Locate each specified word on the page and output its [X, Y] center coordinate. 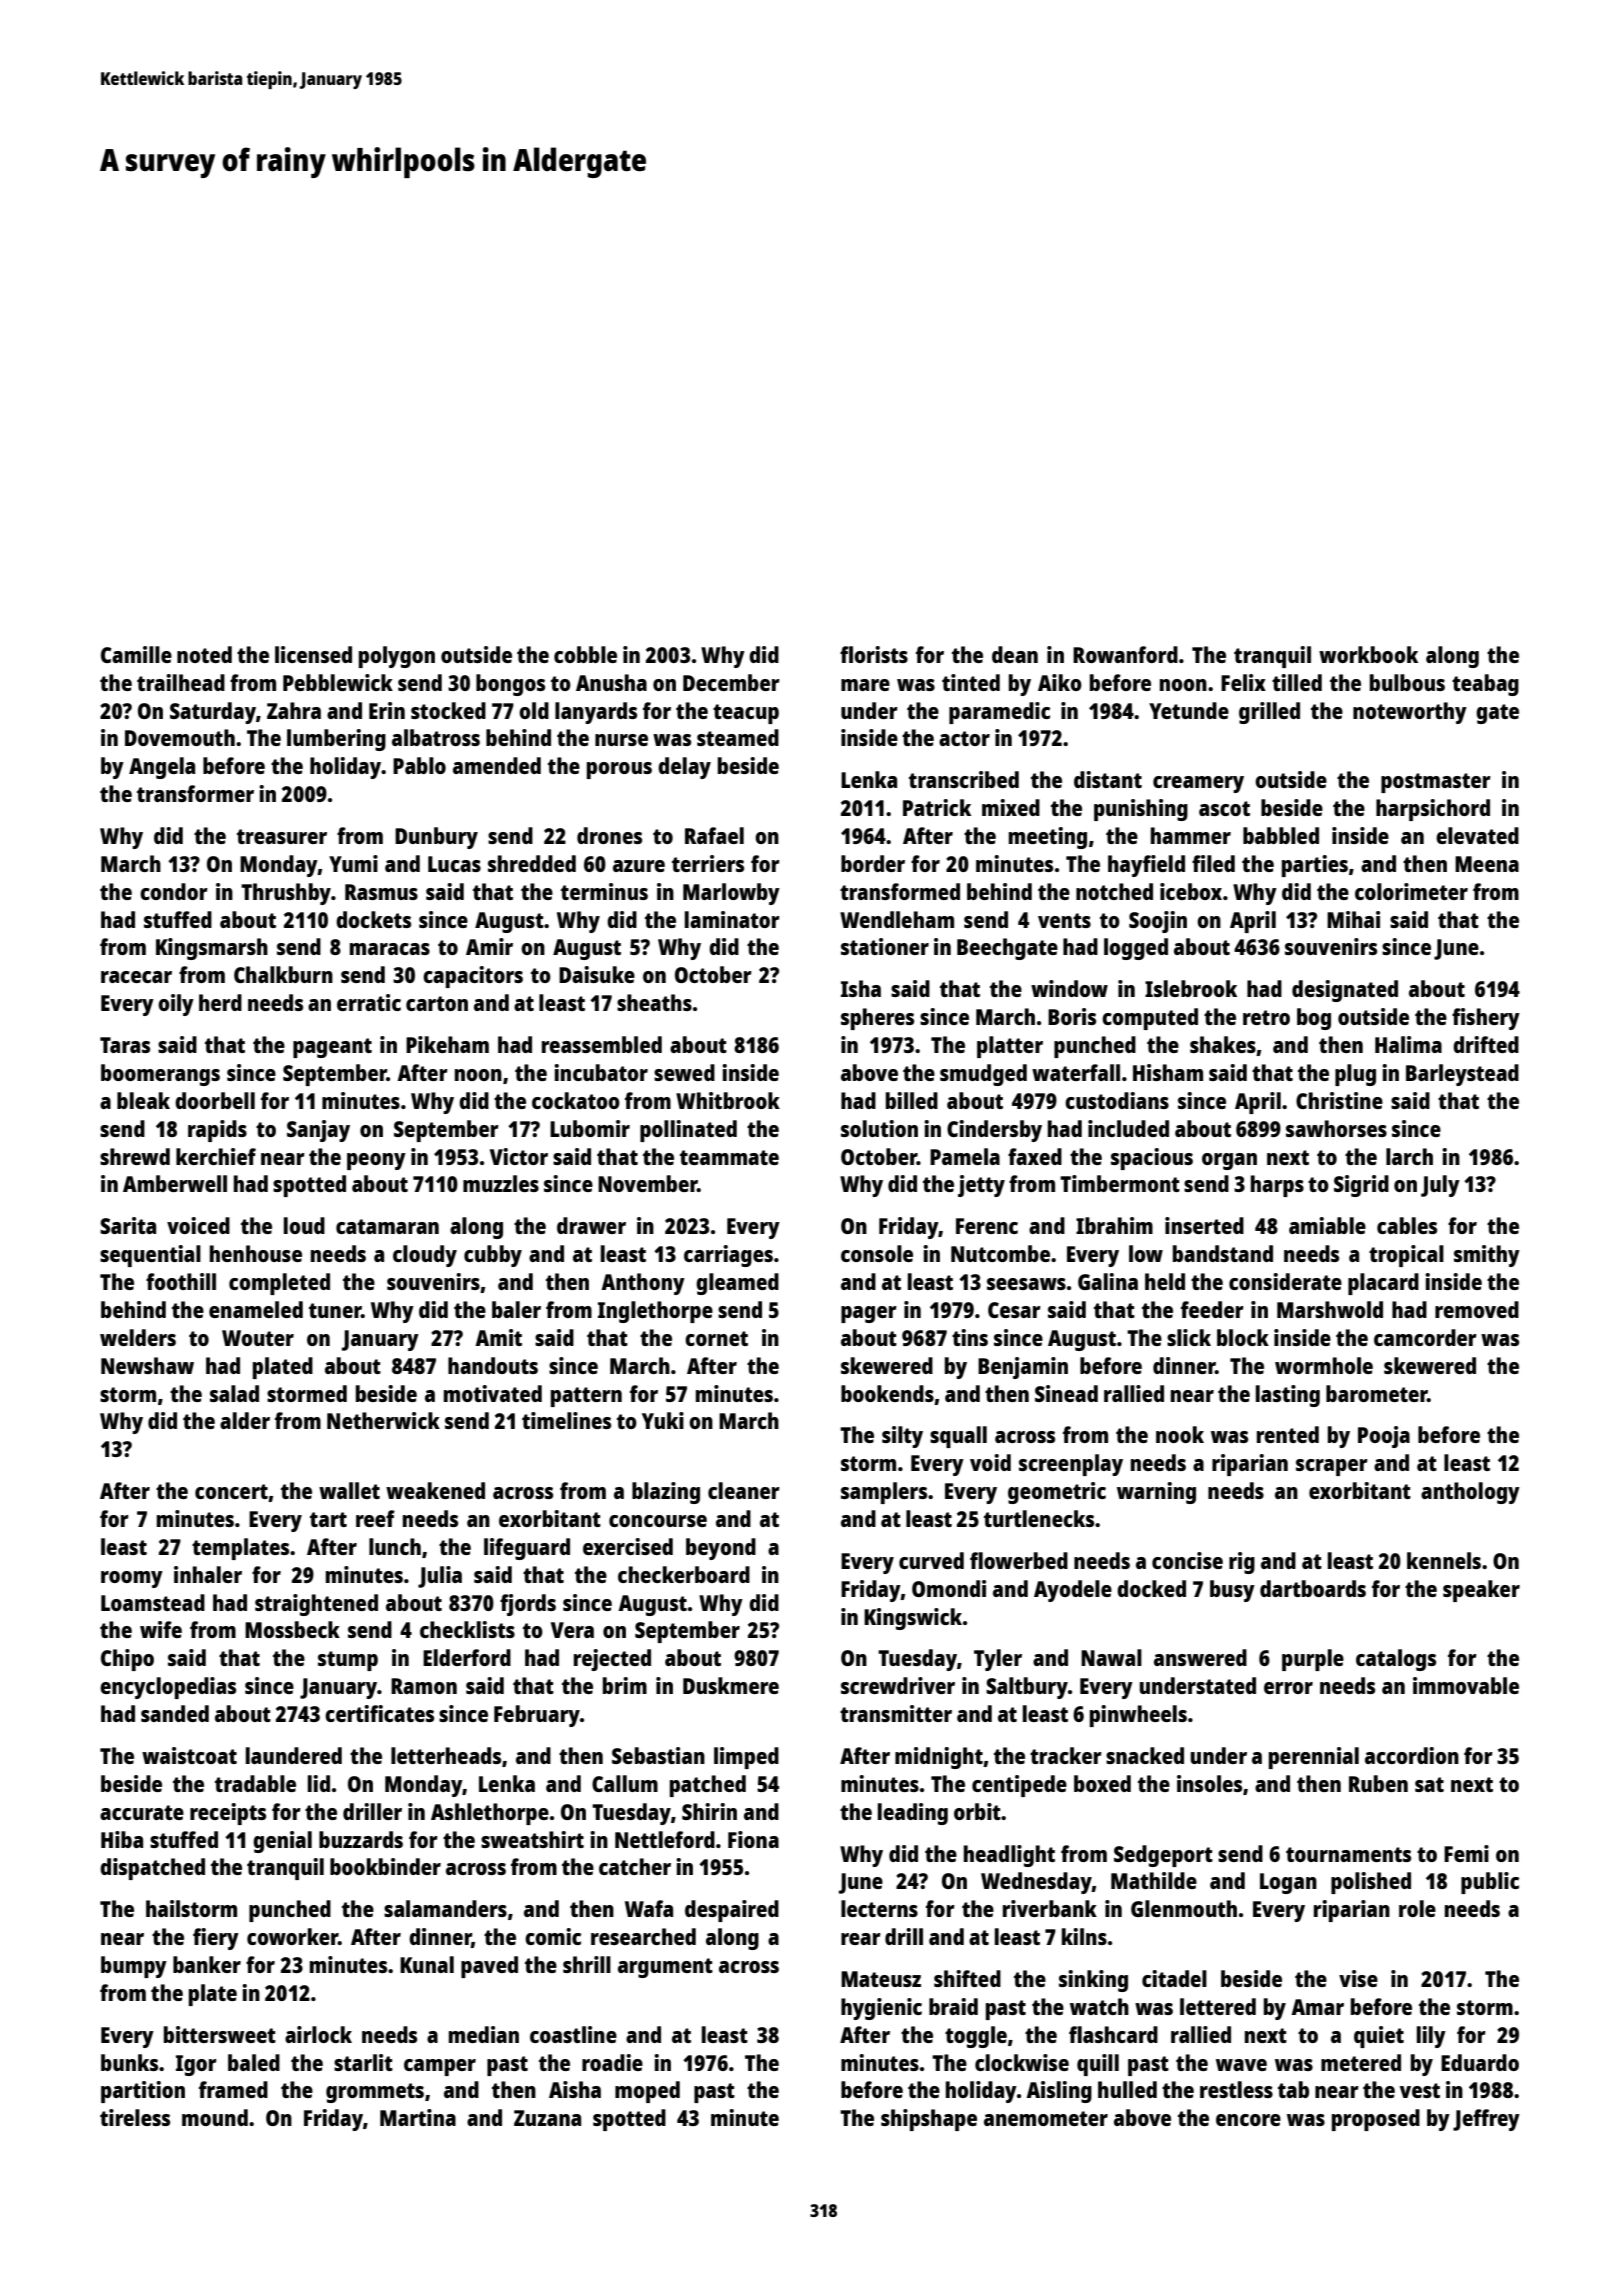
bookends [887, 1393]
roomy [132, 1579]
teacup [746, 714]
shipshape [929, 2120]
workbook [1368, 654]
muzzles [501, 1183]
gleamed [737, 1284]
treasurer [282, 836]
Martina [418, 2117]
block [1243, 1337]
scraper [1332, 1467]
